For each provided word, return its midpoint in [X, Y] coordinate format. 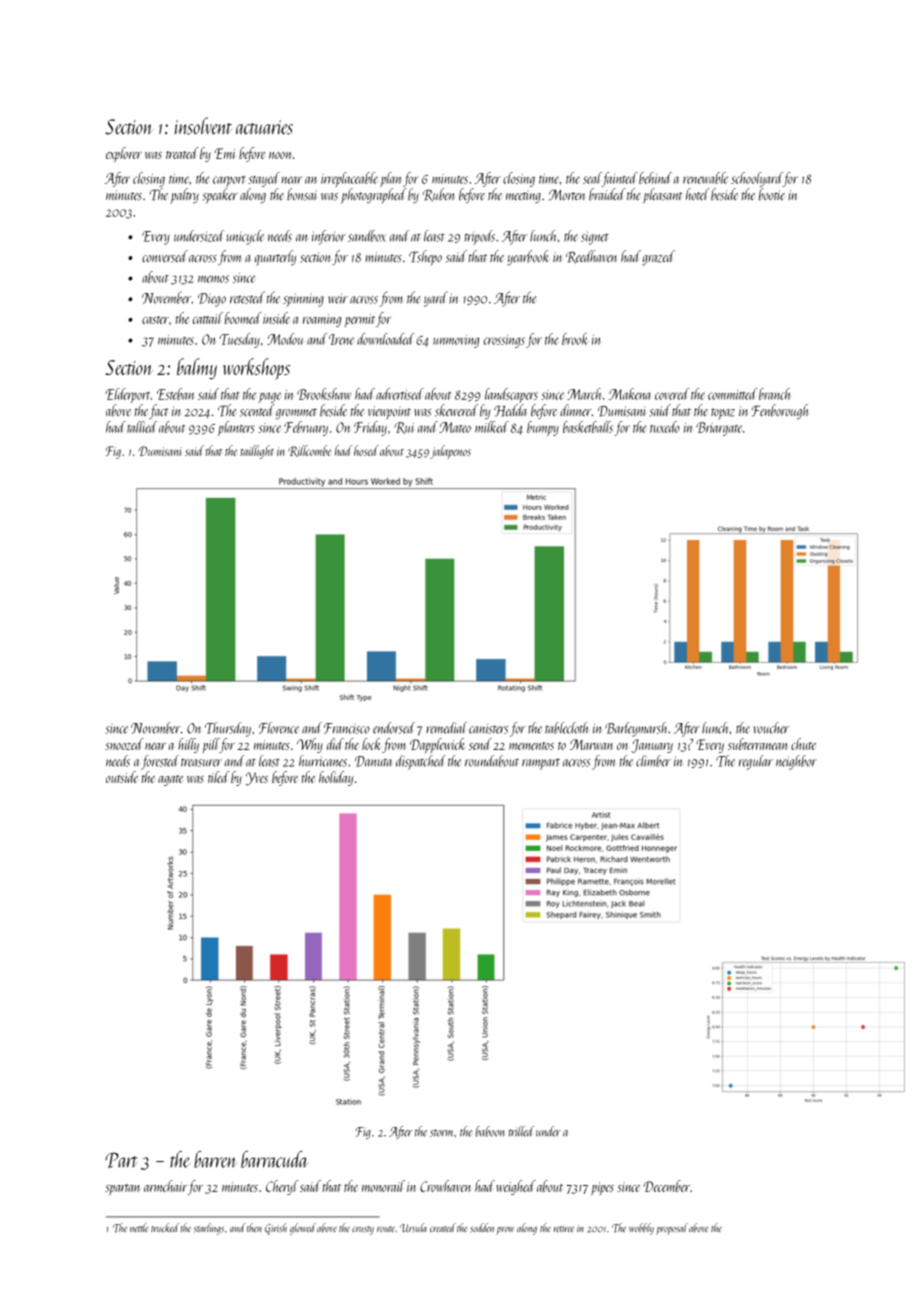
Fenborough [780, 411]
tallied [142, 427]
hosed [366, 450]
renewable [705, 178]
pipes [602, 1188]
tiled [219, 777]
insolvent [203, 126]
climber [653, 761]
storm [441, 1133]
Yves [257, 779]
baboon [490, 1131]
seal [592, 178]
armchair [165, 1186]
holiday [336, 778]
